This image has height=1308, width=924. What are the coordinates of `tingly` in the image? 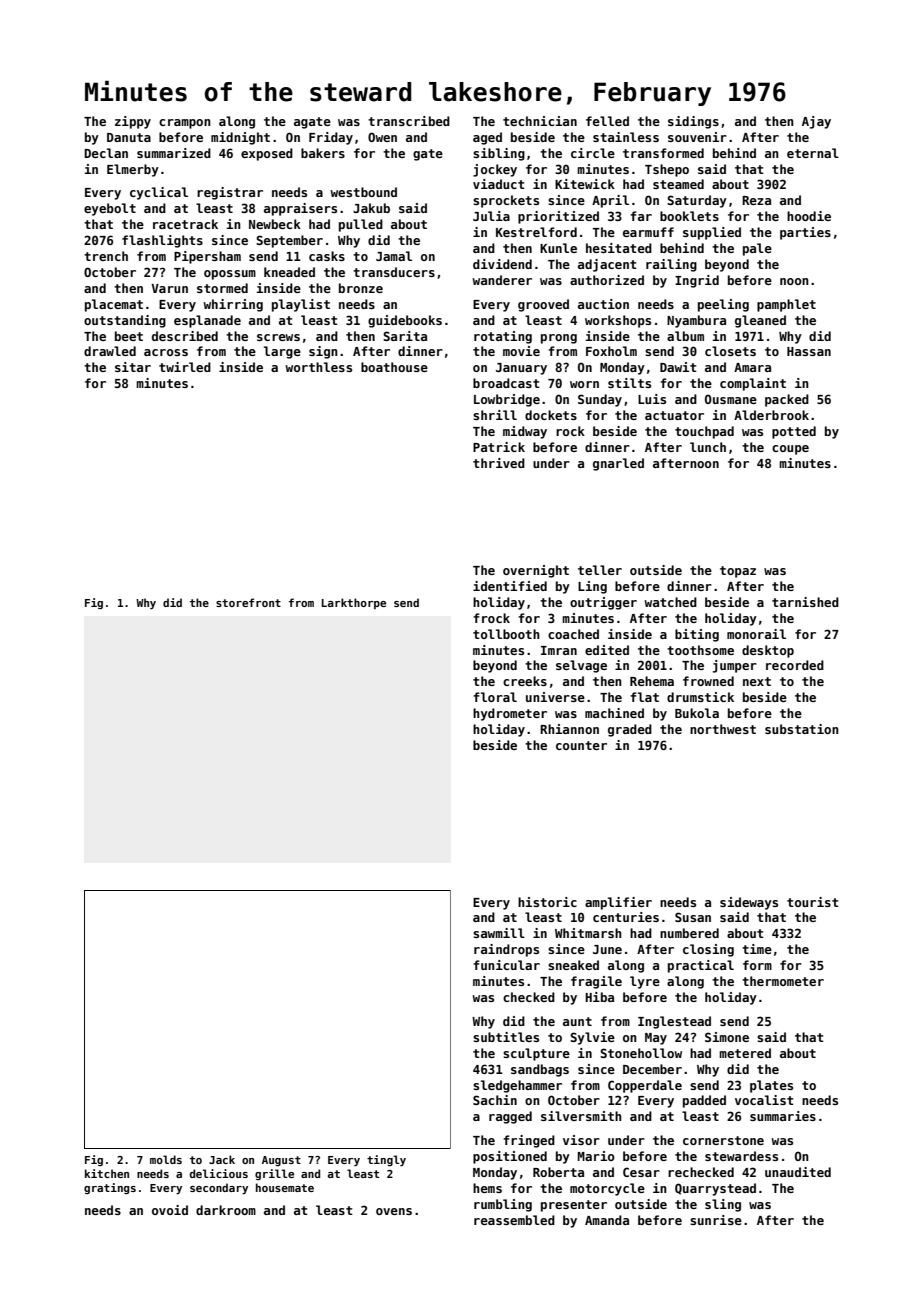 It's located at (386, 1160).
